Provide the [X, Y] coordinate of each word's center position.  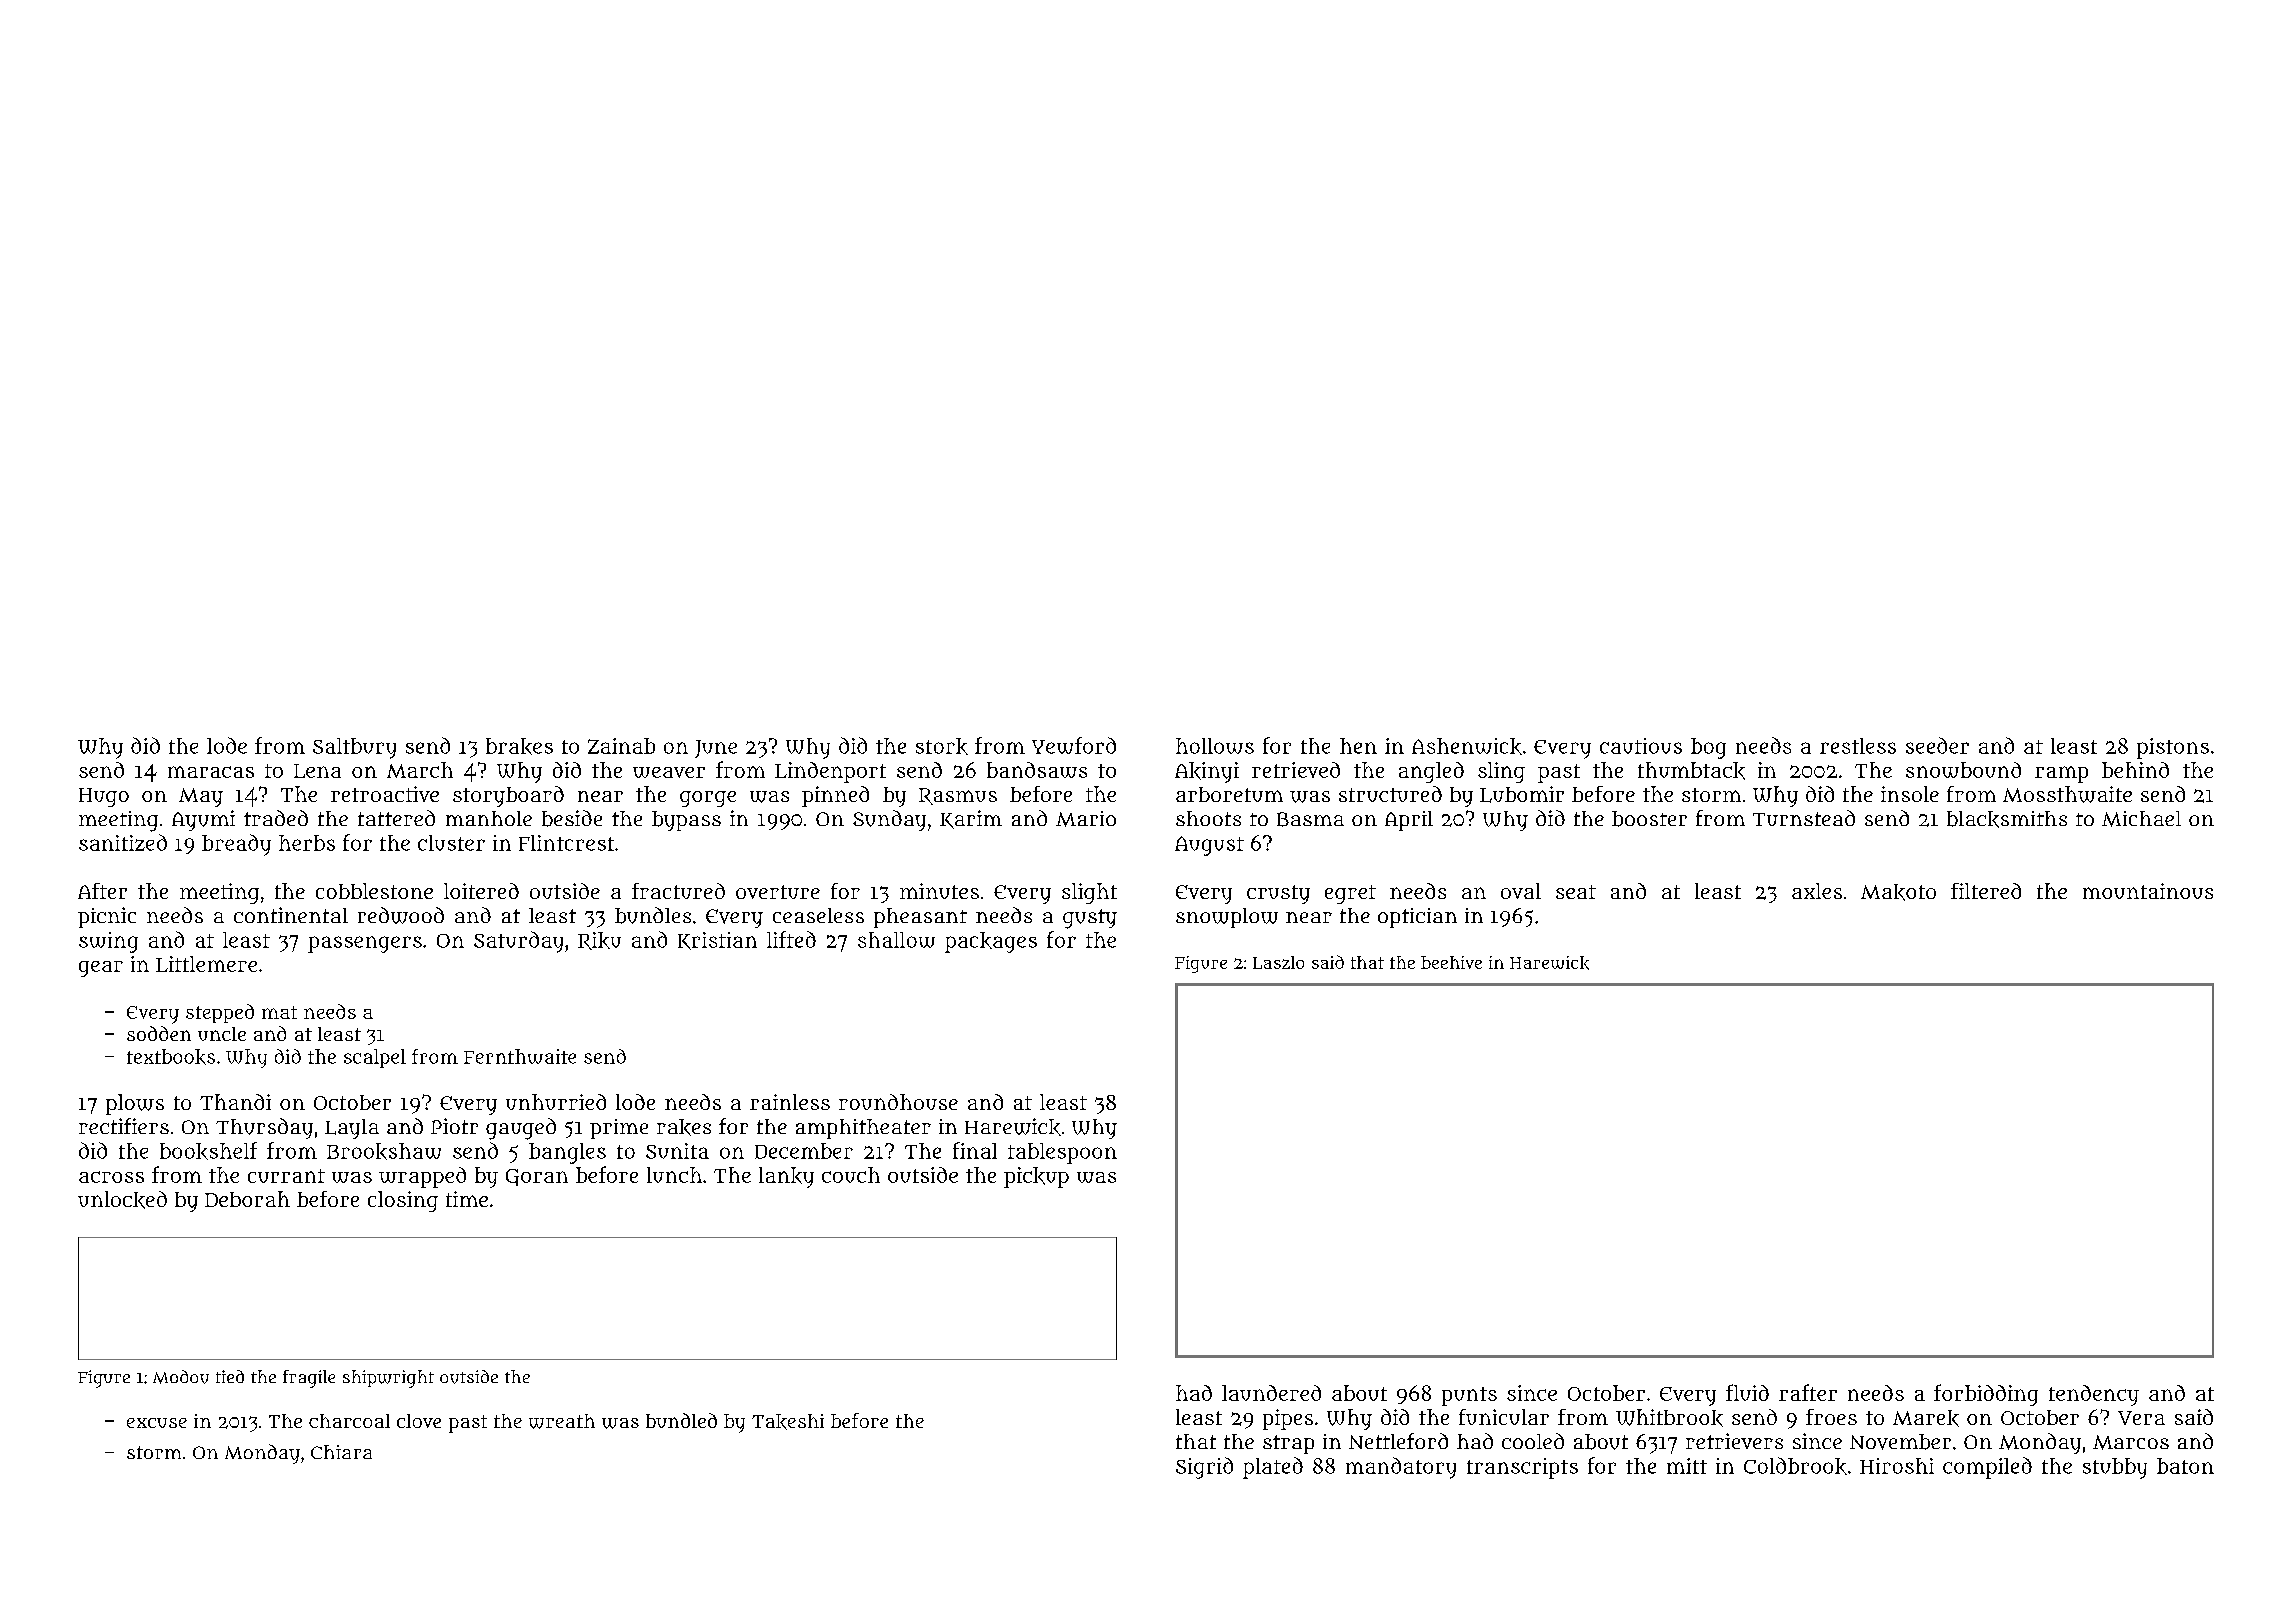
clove [419, 1421]
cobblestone [374, 891]
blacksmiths [2007, 819]
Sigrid [1204, 1468]
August [1209, 846]
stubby [2115, 1468]
